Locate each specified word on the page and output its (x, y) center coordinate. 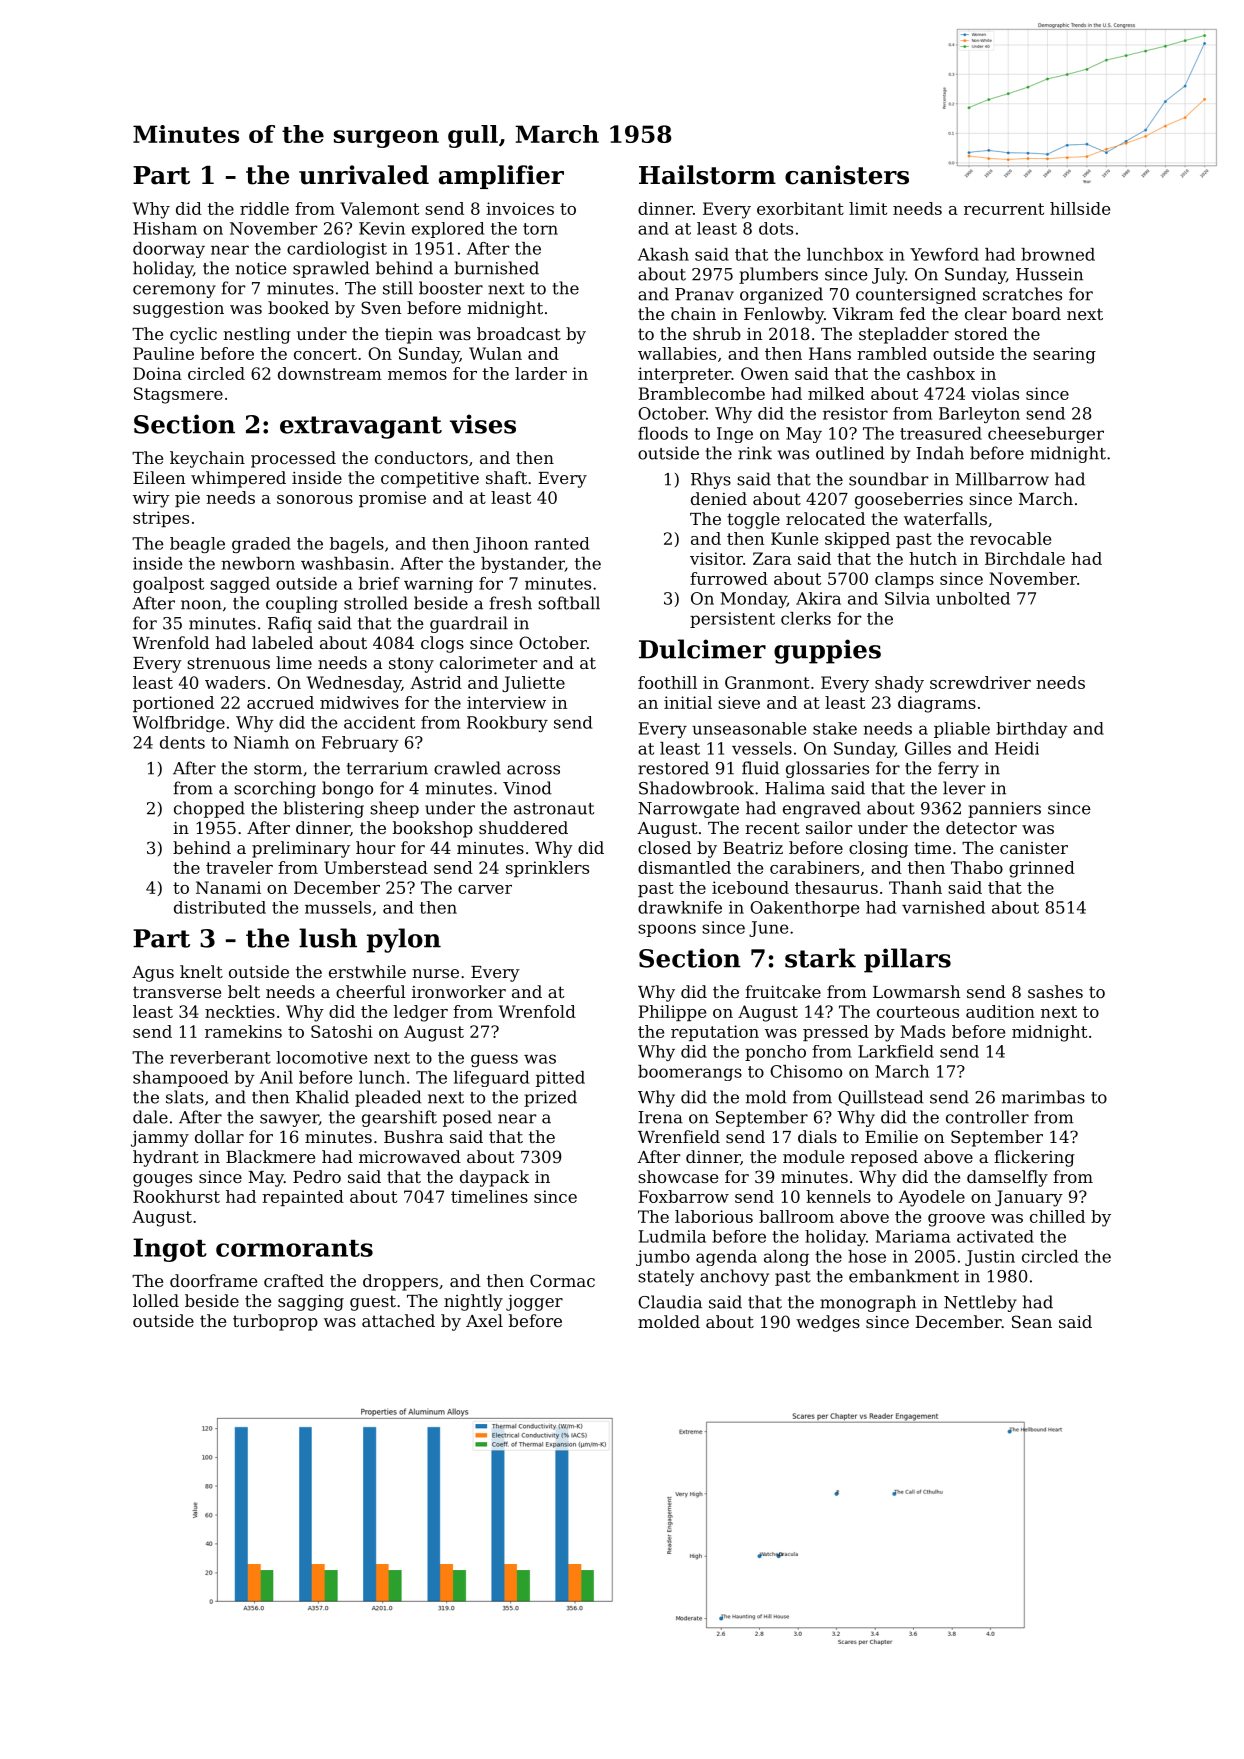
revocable (1010, 538)
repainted (303, 1198)
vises (483, 424)
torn (540, 229)
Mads (923, 1031)
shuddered (523, 827)
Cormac (562, 1280)
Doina (157, 373)
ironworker (459, 991)
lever (964, 788)
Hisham (165, 228)
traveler (239, 867)
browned (1058, 254)
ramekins (243, 1031)
